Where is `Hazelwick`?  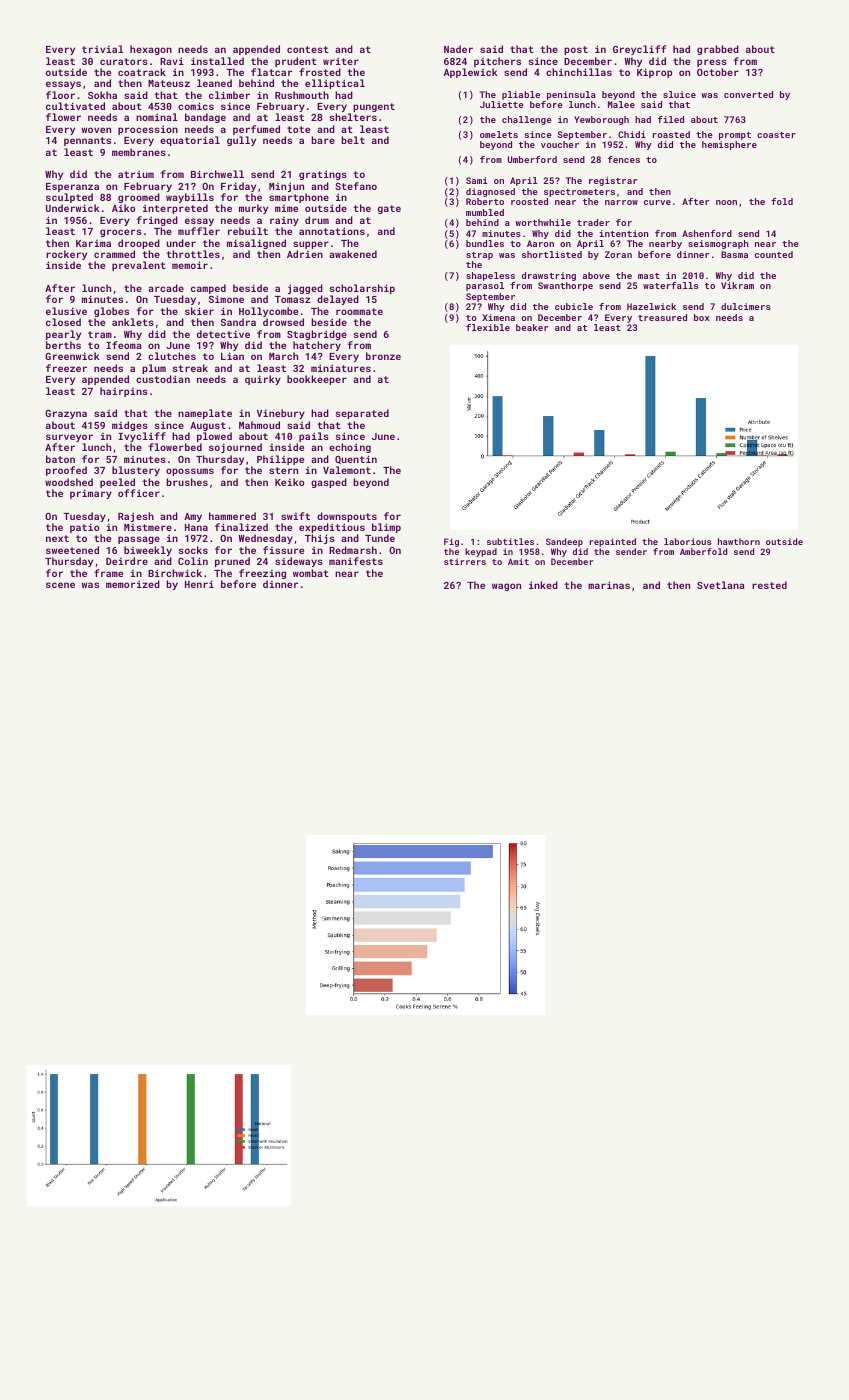 Hazelwick is located at coordinates (651, 306).
